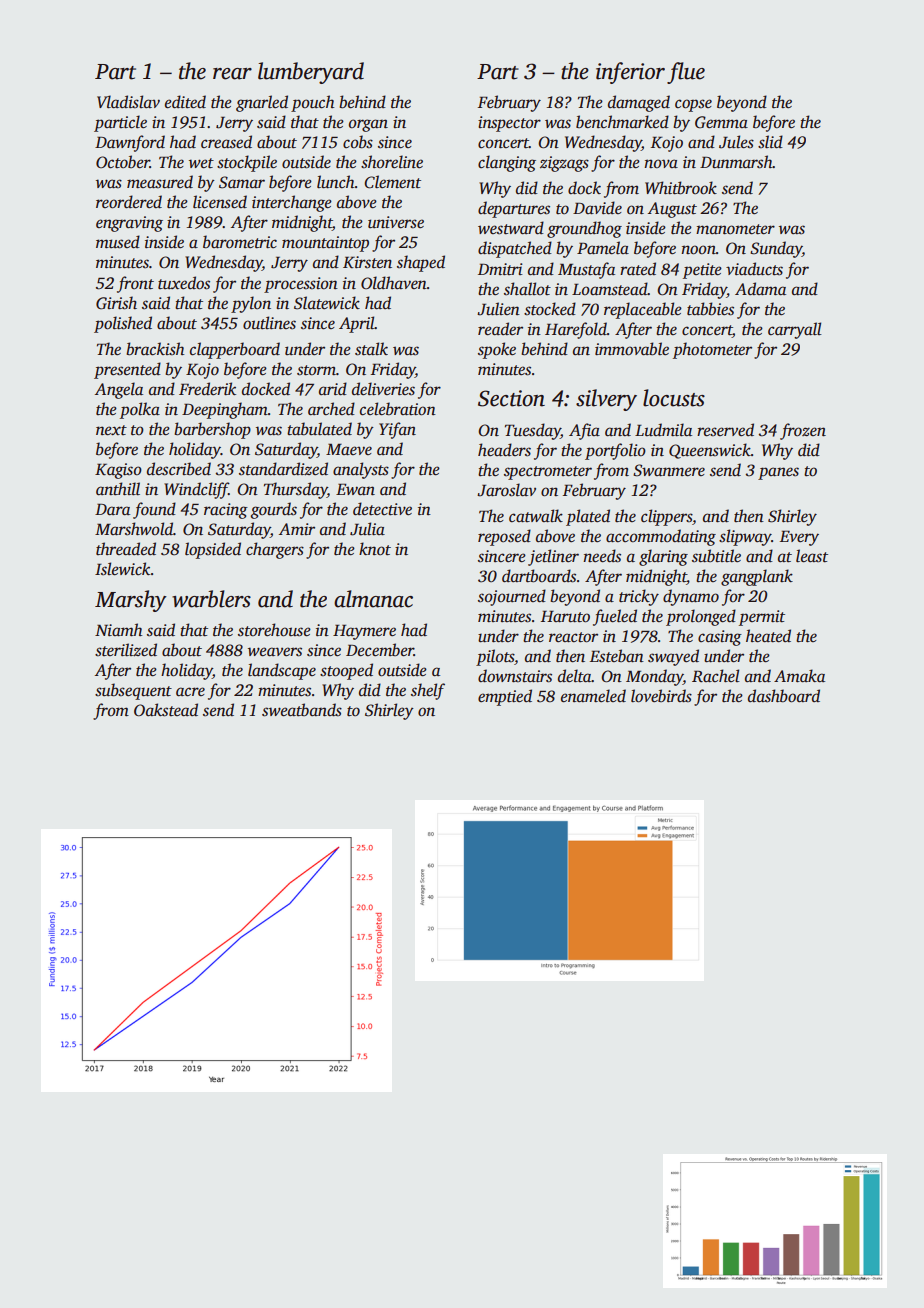 The height and width of the image is (1308, 924). Describe the element at coordinates (795, 330) in the image. I see `carryall` at that location.
